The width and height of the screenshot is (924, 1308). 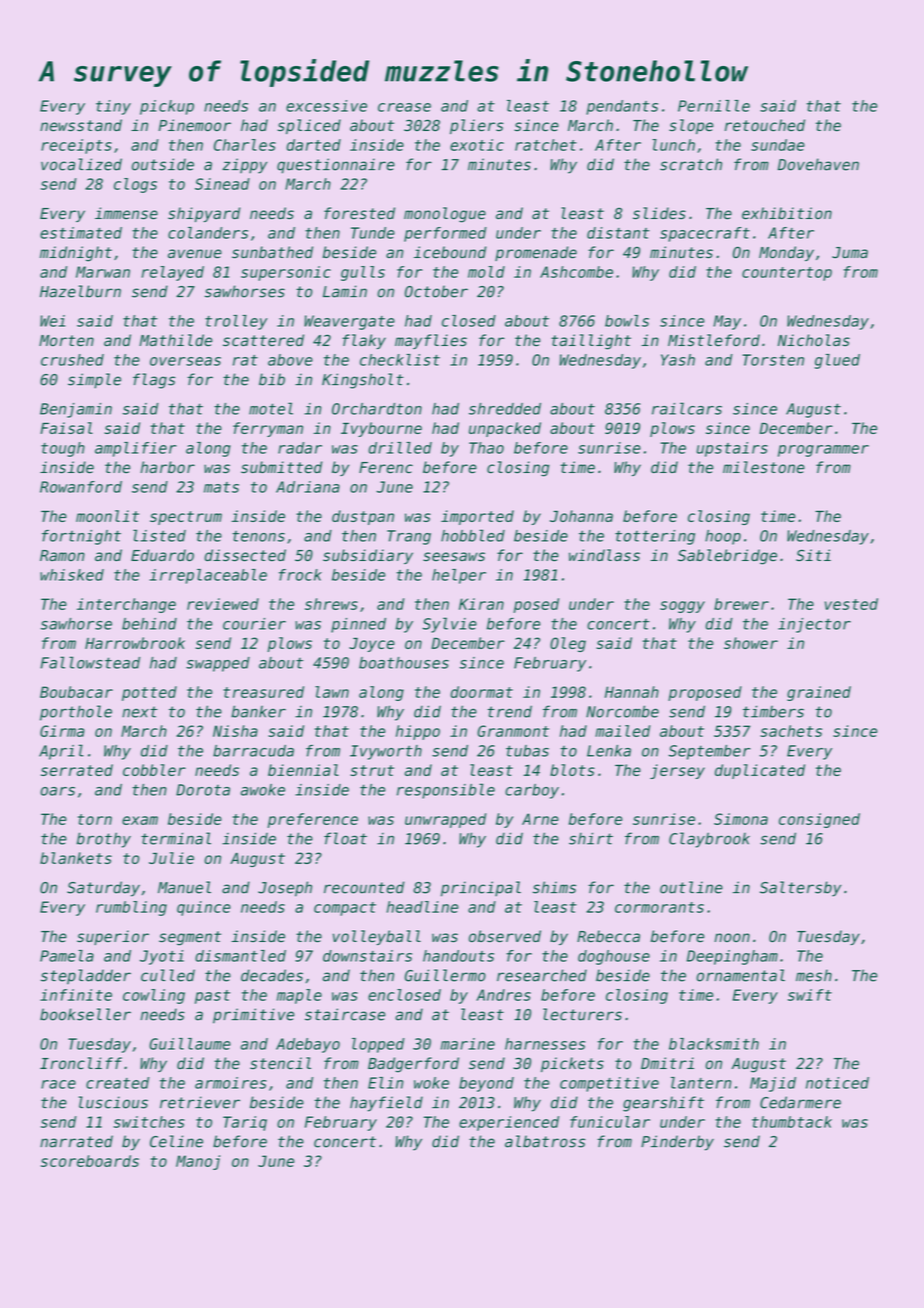 I want to click on milestone, so click(x=764, y=467).
